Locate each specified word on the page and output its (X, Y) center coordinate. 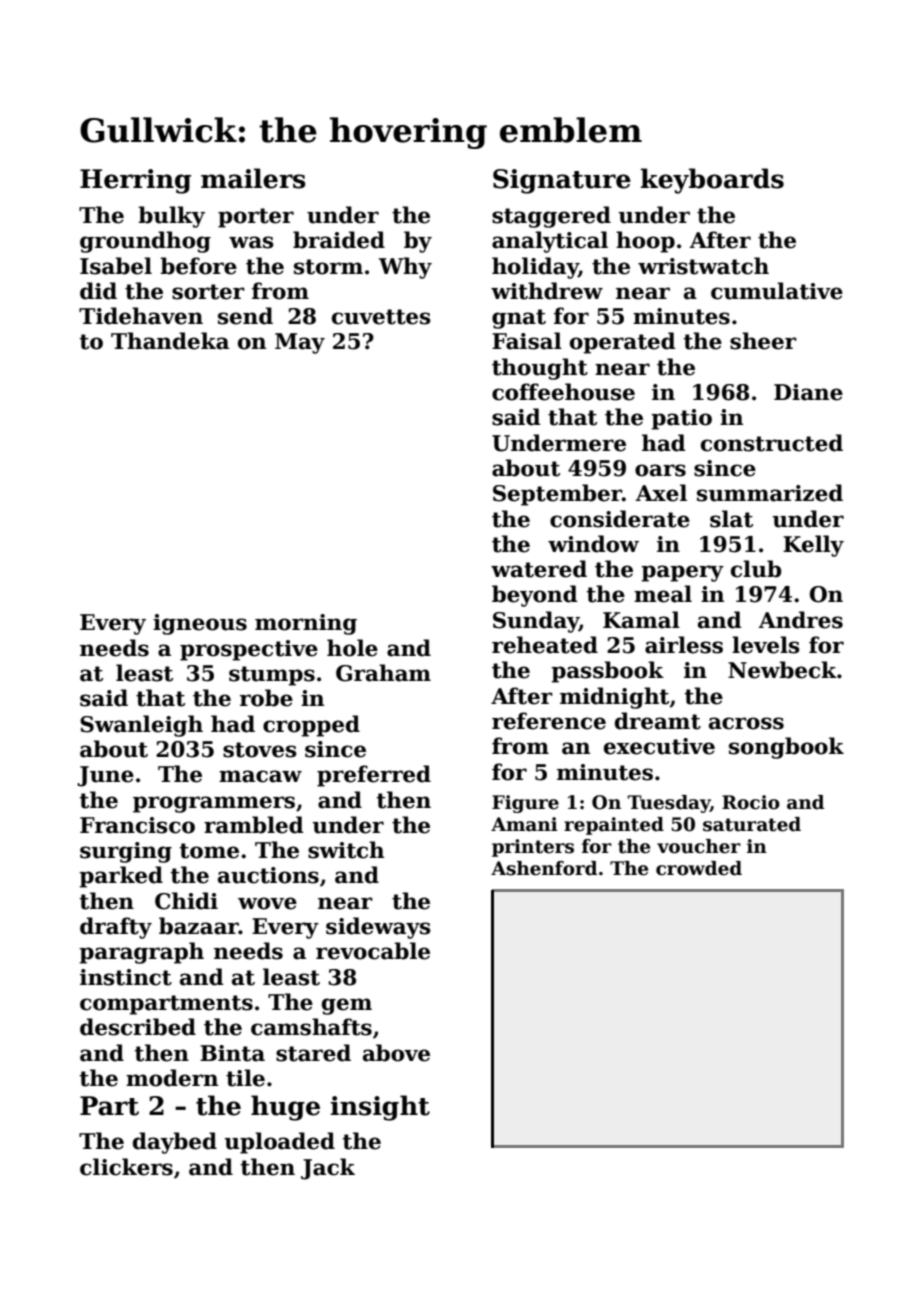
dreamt (658, 721)
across (746, 723)
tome (209, 851)
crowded (699, 868)
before (198, 266)
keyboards (712, 181)
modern (172, 1078)
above (396, 1053)
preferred (374, 776)
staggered (551, 217)
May (300, 343)
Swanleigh (141, 726)
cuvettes (381, 317)
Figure (525, 804)
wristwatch (703, 266)
